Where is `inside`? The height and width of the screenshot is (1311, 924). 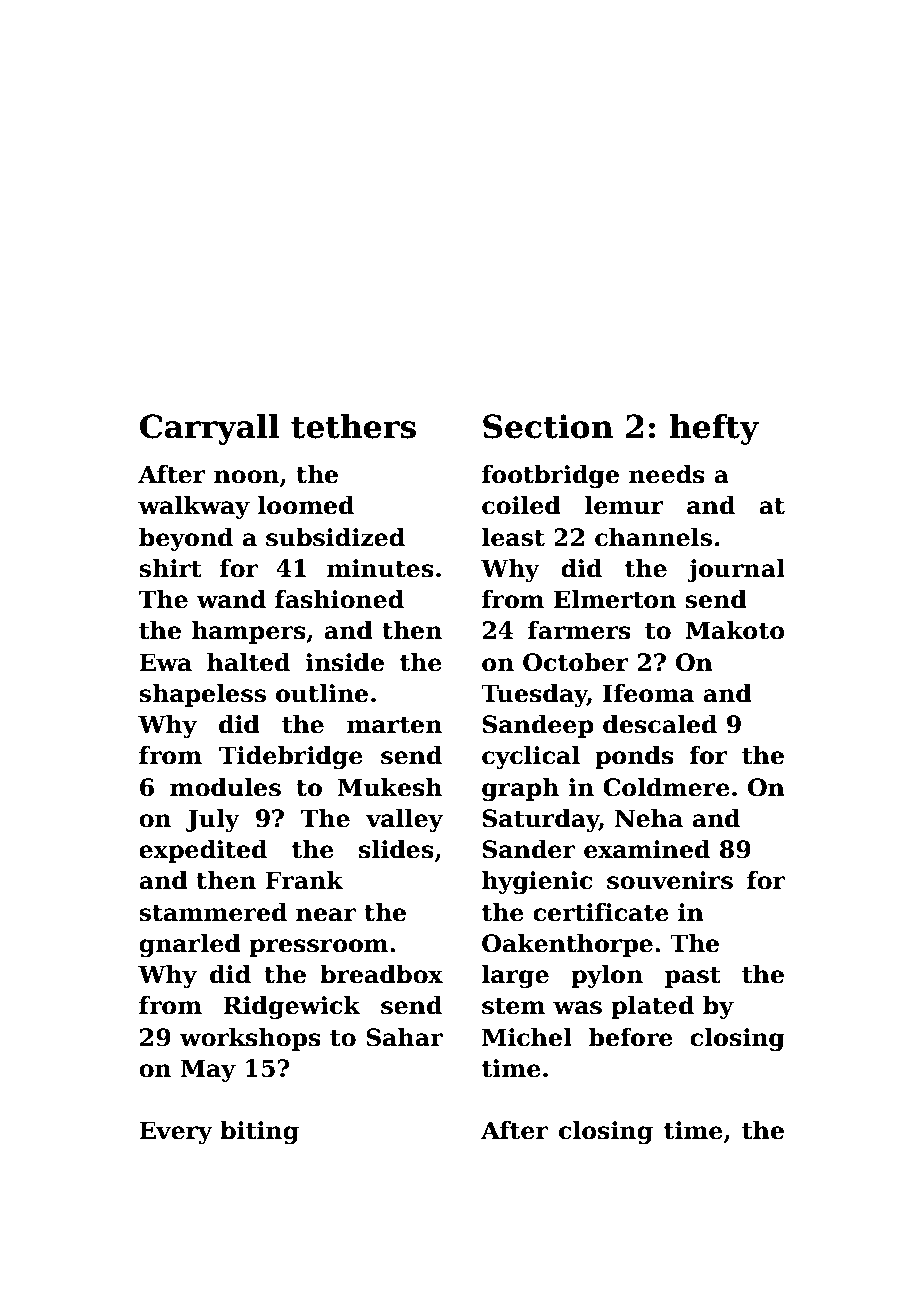
inside is located at coordinates (344, 662).
